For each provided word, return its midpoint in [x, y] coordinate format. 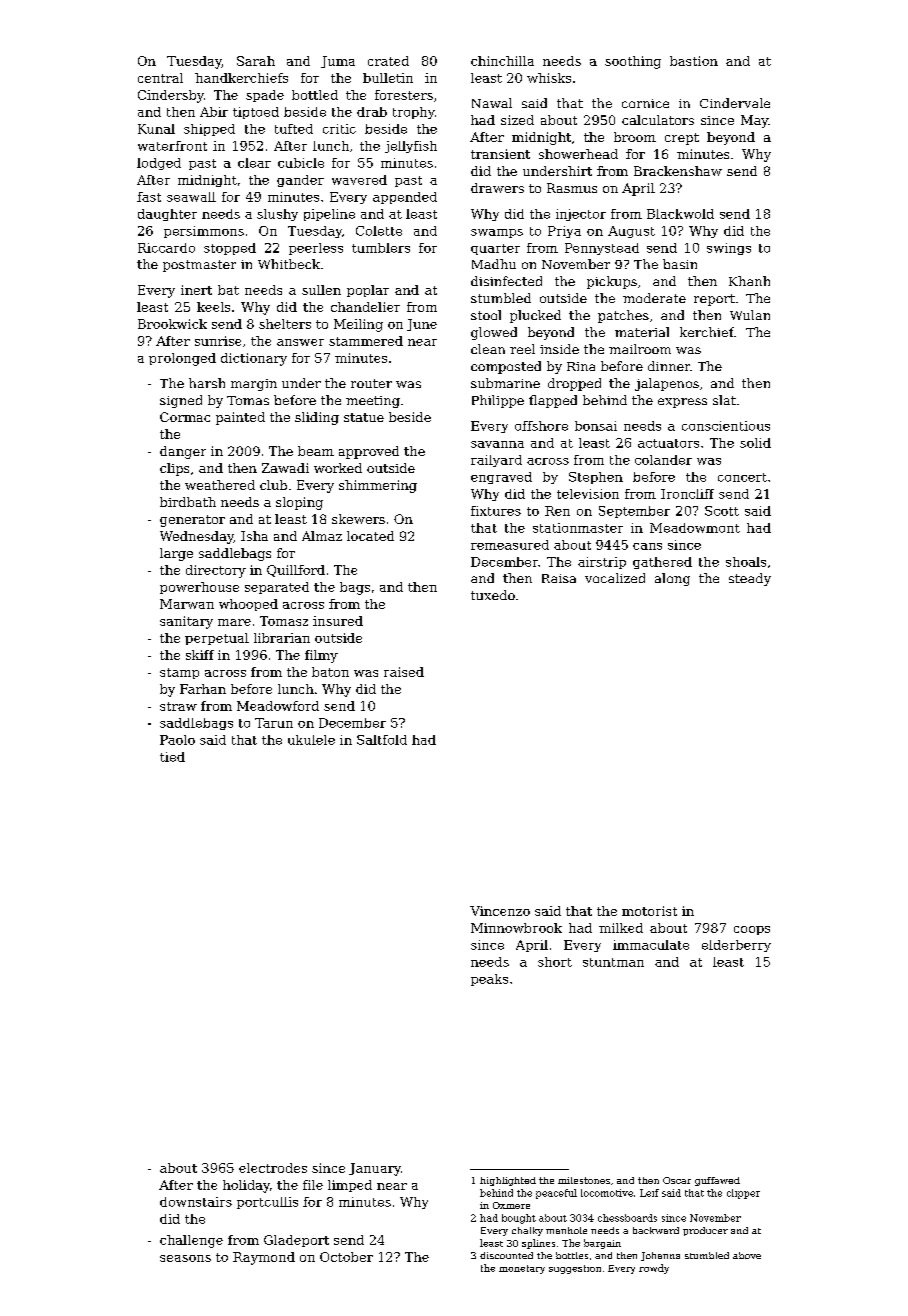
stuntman [613, 962]
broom [635, 137]
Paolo [177, 740]
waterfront [172, 146]
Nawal [492, 103]
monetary [522, 1269]
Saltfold [382, 740]
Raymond [264, 1258]
